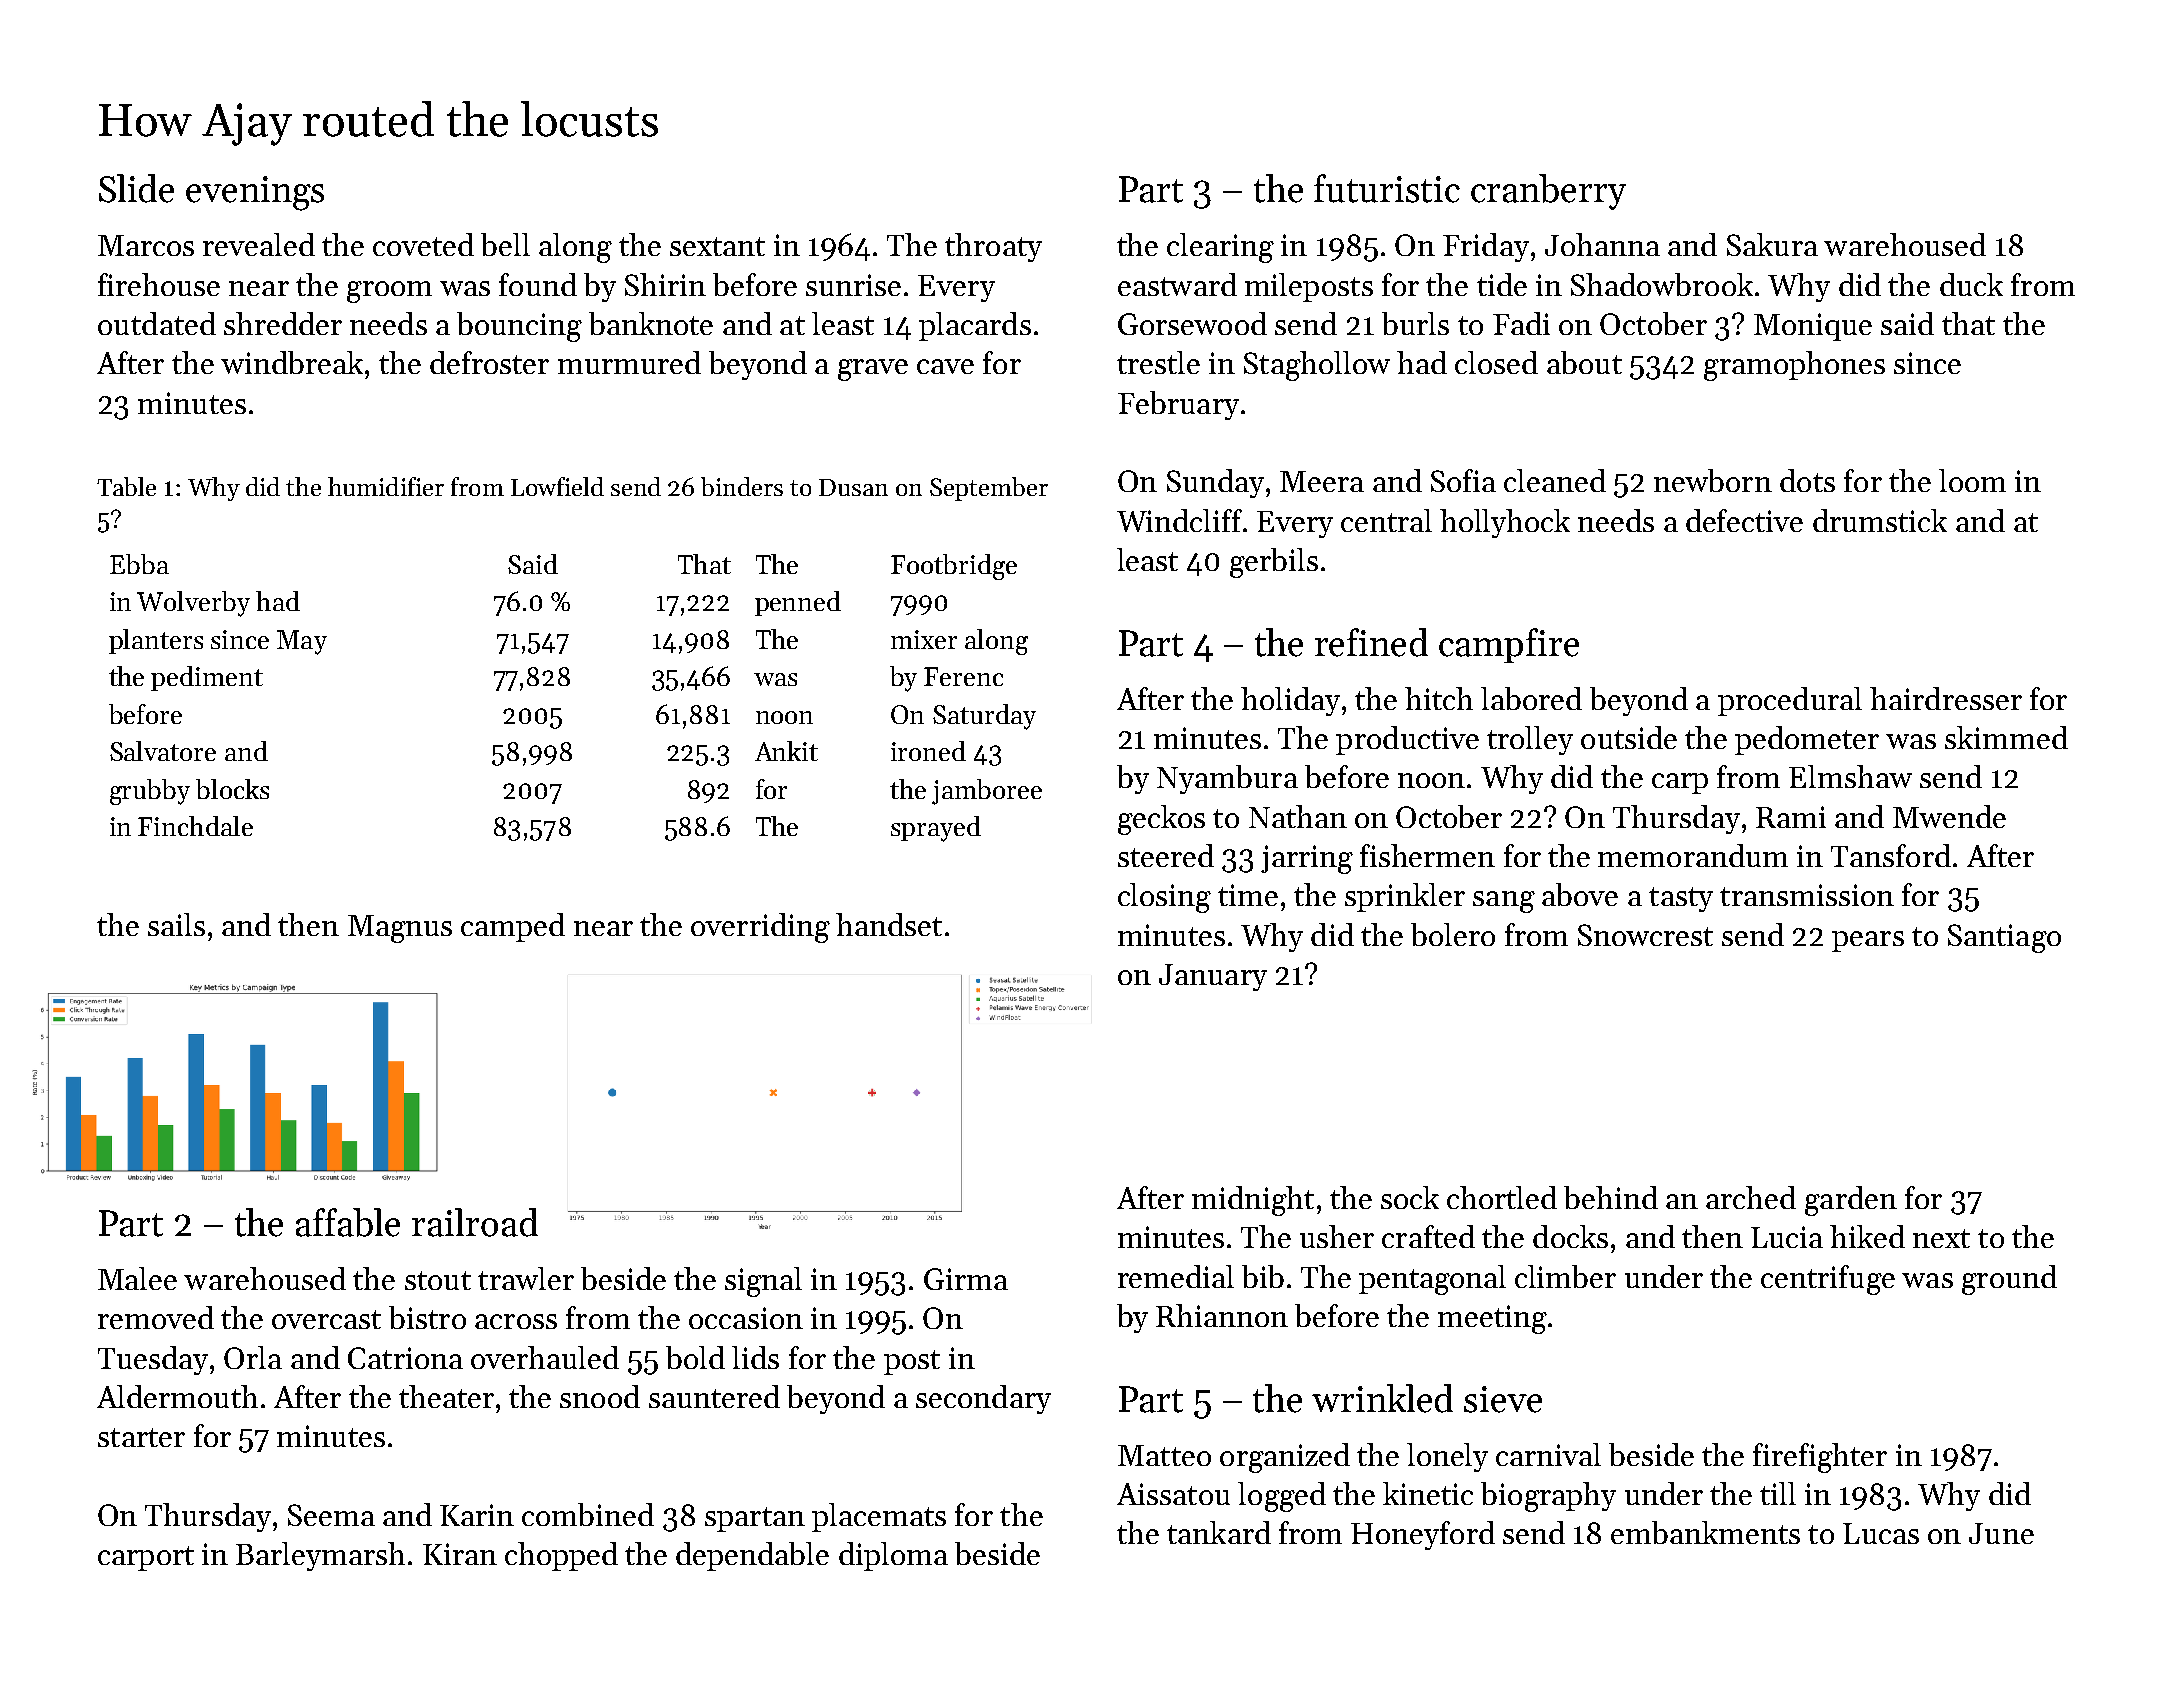 Image resolution: width=2178 pixels, height=1683 pixels. Describe the element at coordinates (348, 1222) in the screenshot. I see `affable` at that location.
